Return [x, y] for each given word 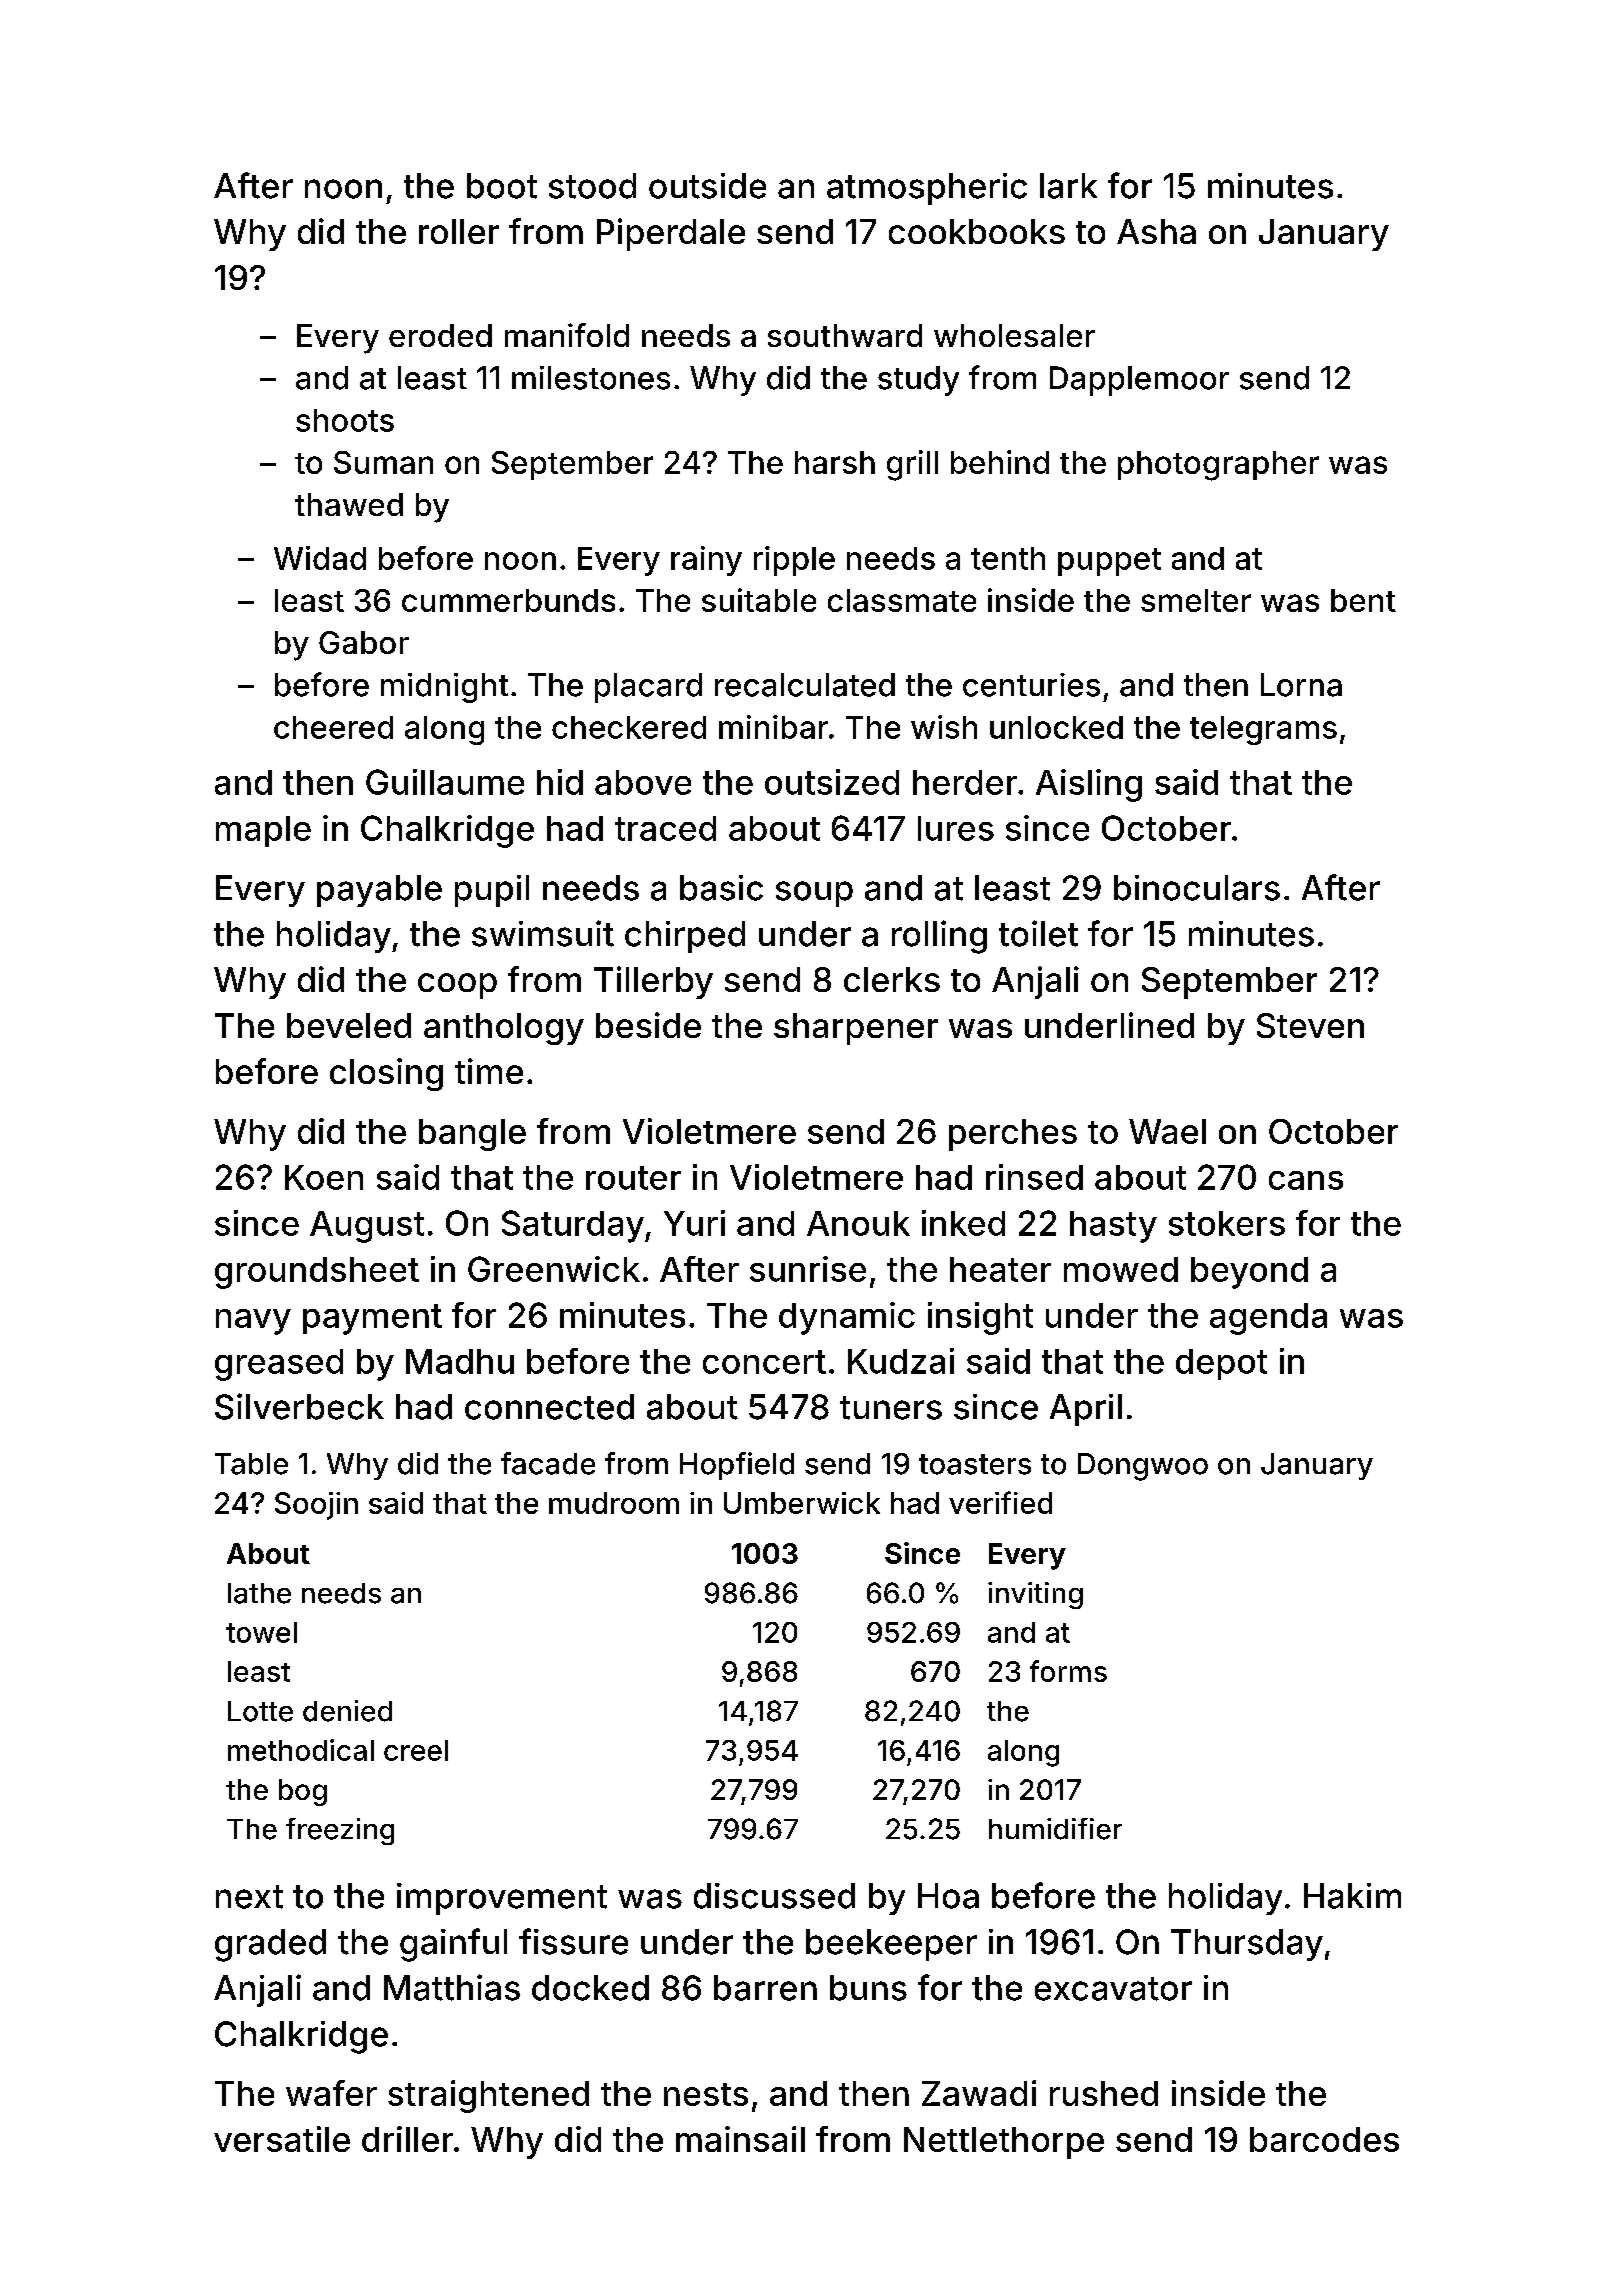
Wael [1167, 1131]
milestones [591, 378]
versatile [282, 2139]
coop [457, 986]
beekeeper [891, 1945]
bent [1363, 600]
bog [303, 1792]
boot [502, 186]
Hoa [948, 1896]
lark [1068, 186]
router [633, 1178]
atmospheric [927, 189]
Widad [320, 558]
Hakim [1352, 1896]
